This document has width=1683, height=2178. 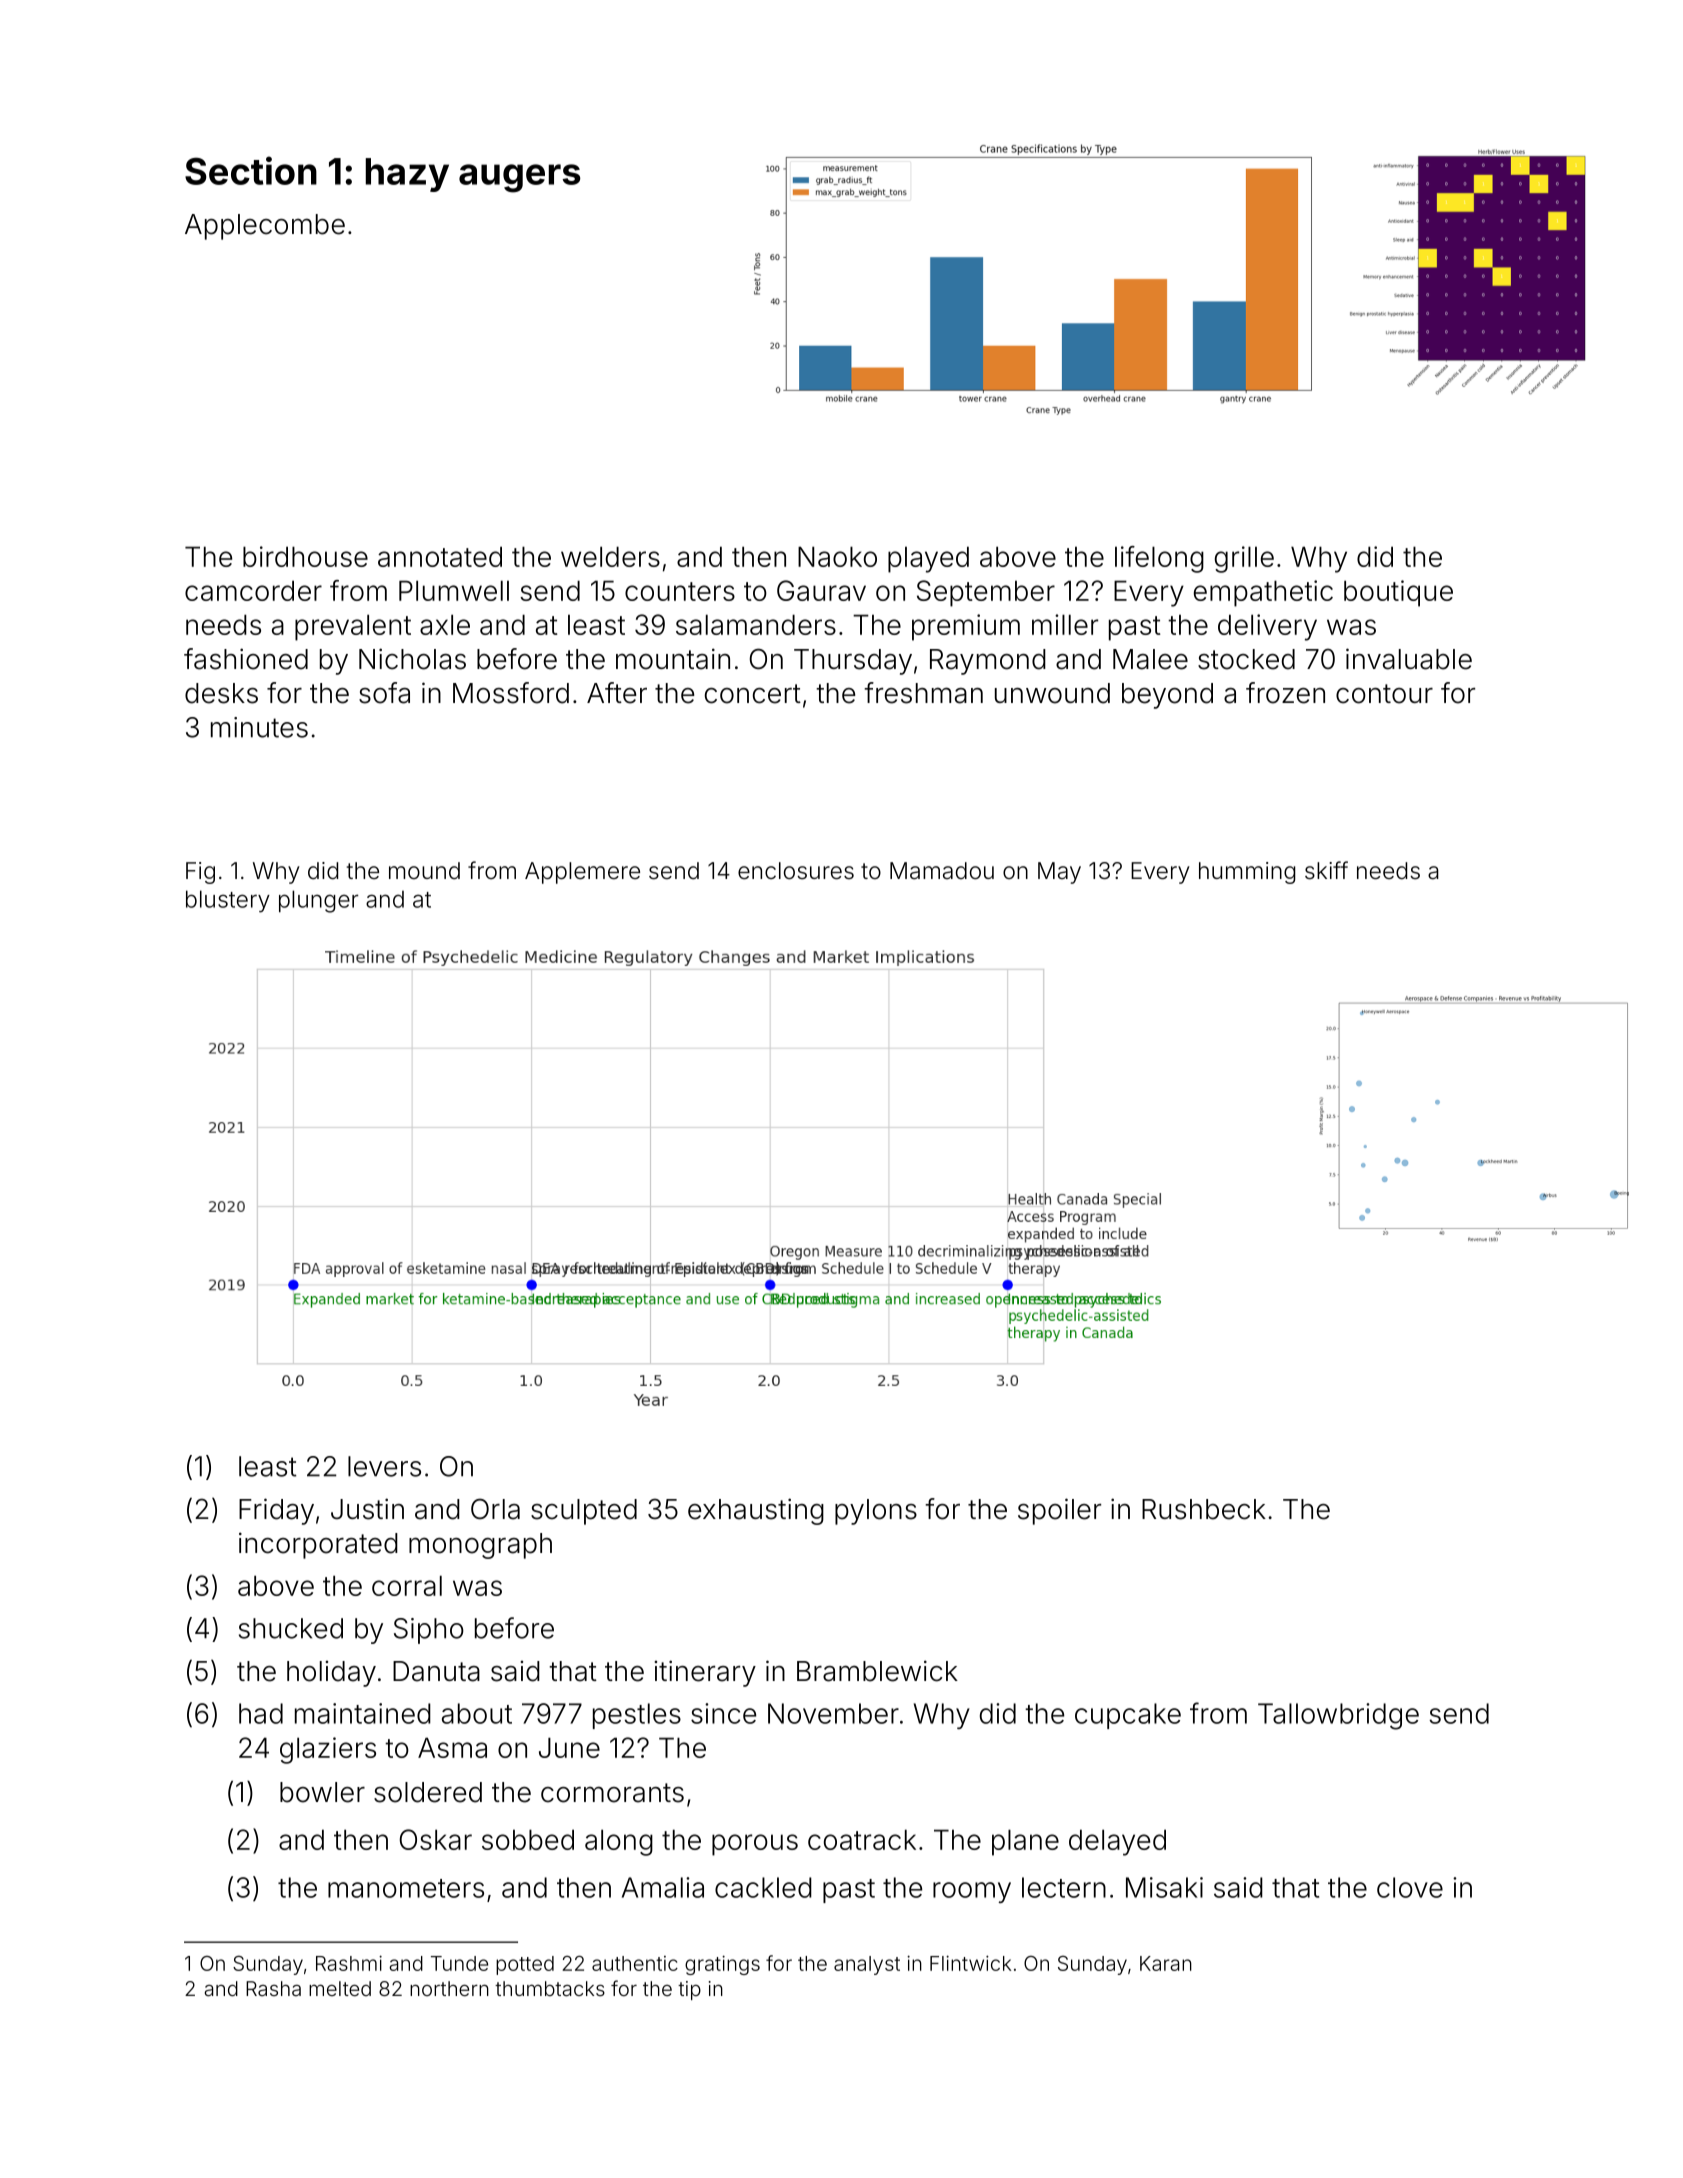 What do you see at coordinates (519, 178) in the document?
I see `augers` at bounding box center [519, 178].
